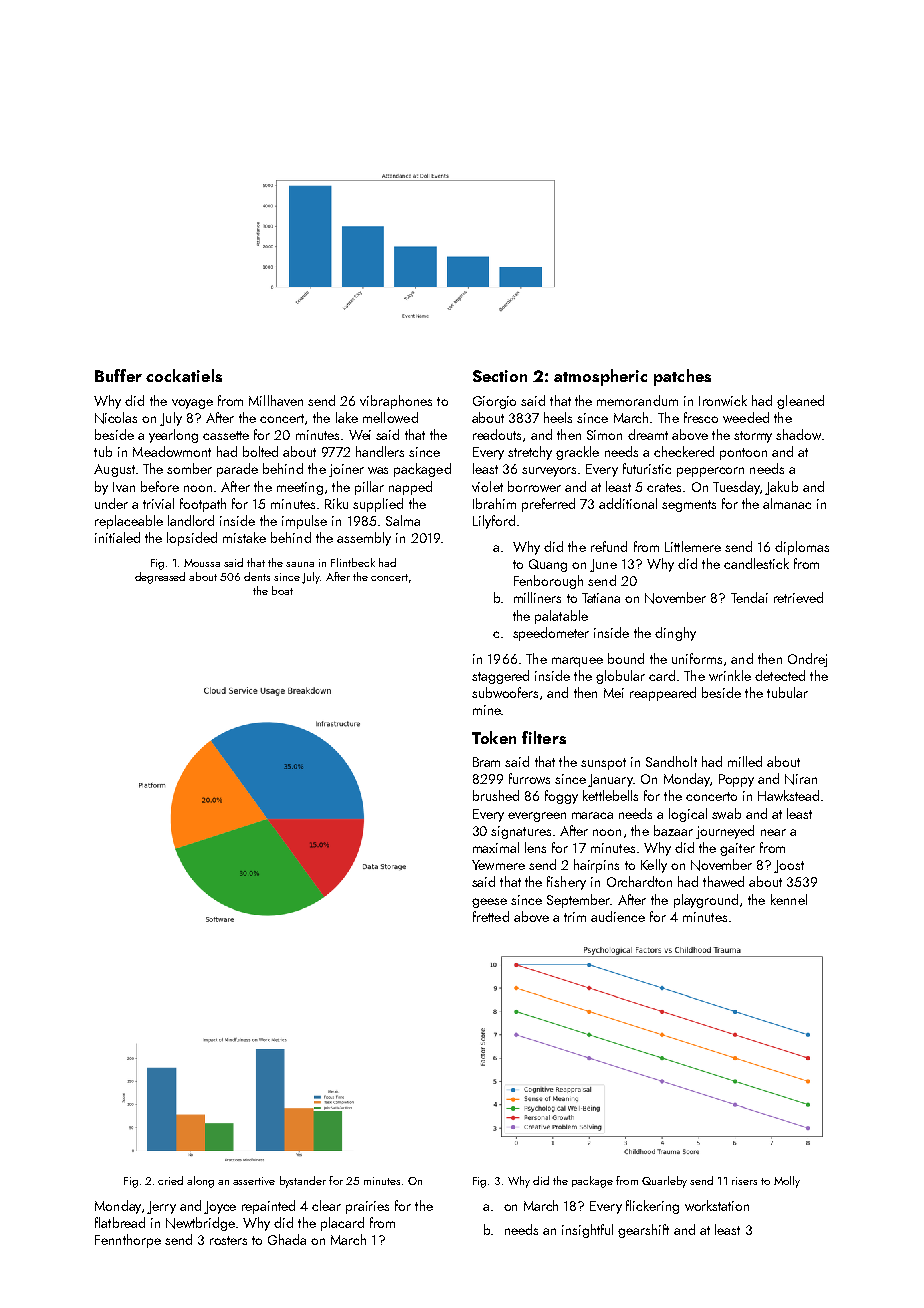 This screenshot has height=1308, width=924. Describe the element at coordinates (664, 1182) in the screenshot. I see `Quarleby` at that location.
